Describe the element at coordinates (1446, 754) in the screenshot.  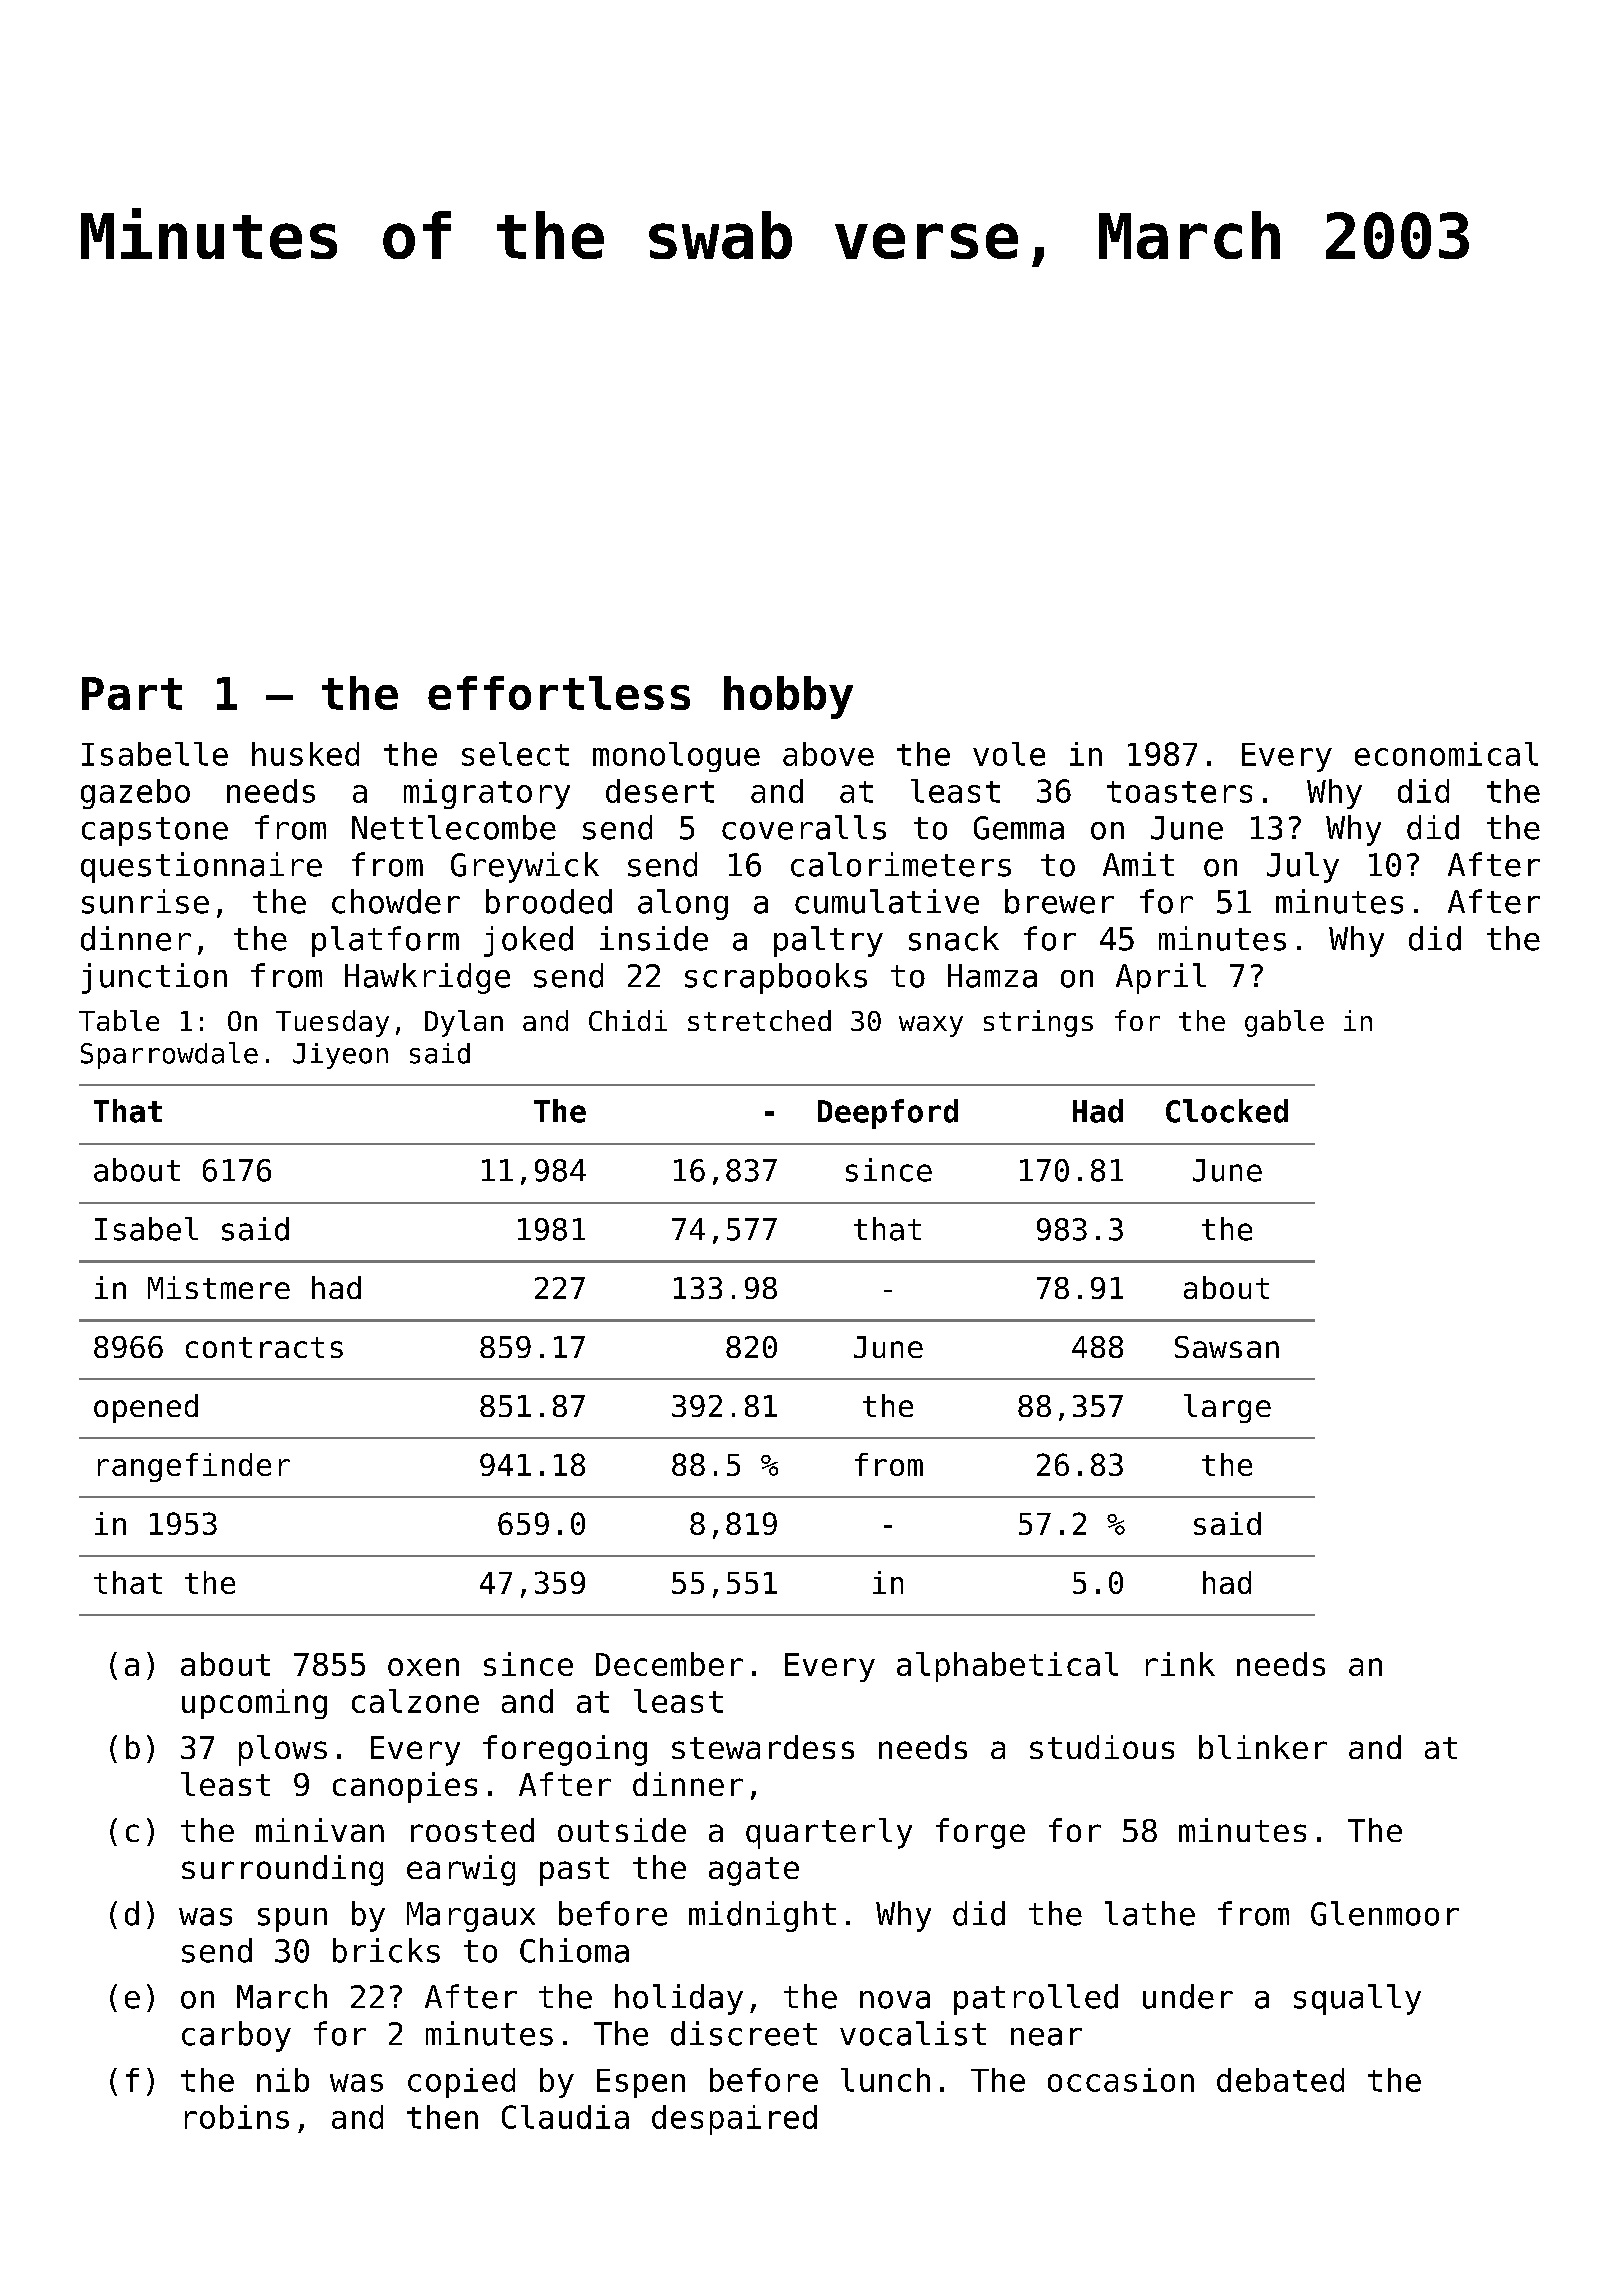
I see `economical` at that location.
